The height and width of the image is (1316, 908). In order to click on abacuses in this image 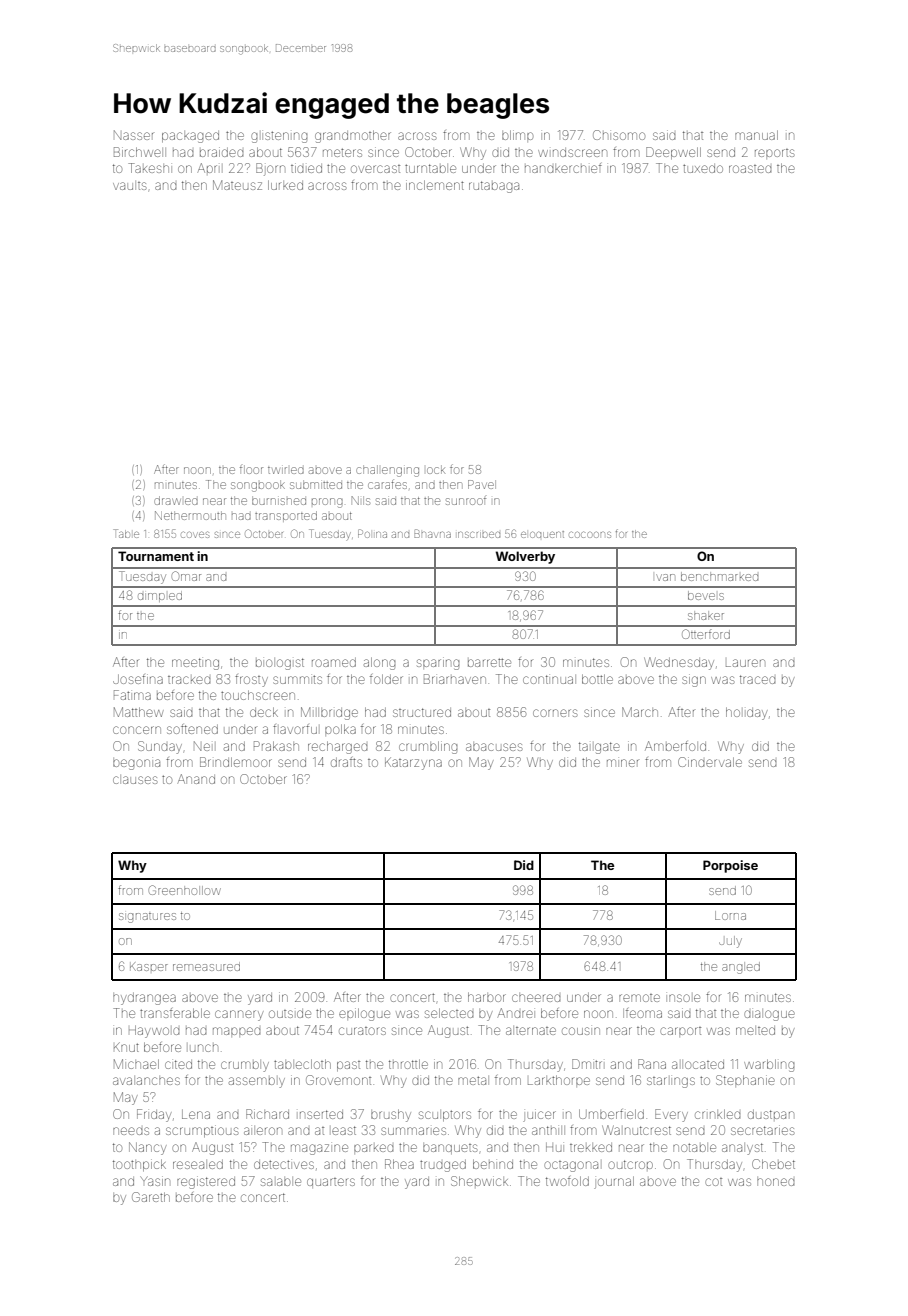, I will do `click(494, 747)`.
